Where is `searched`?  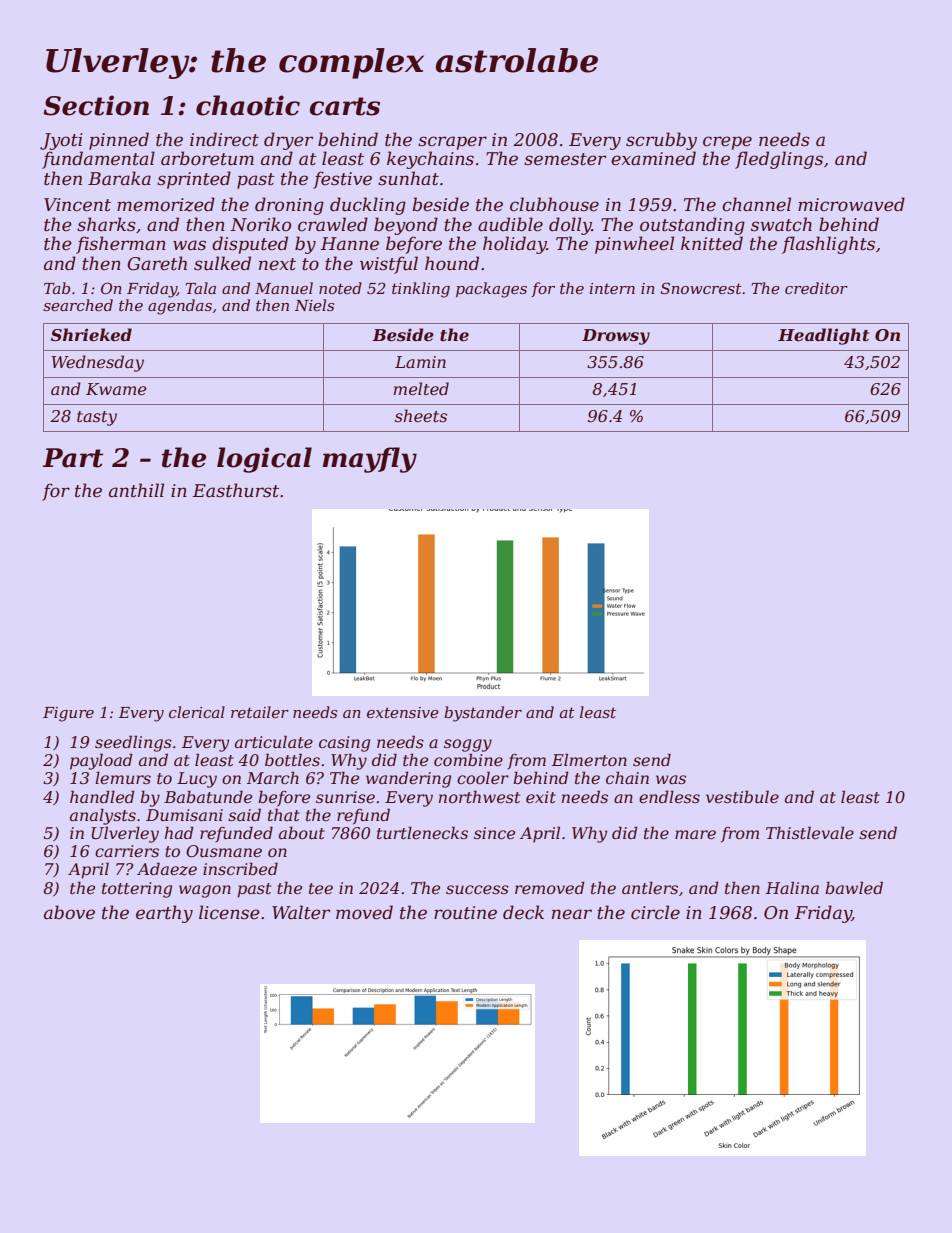 searched is located at coordinates (78, 305).
